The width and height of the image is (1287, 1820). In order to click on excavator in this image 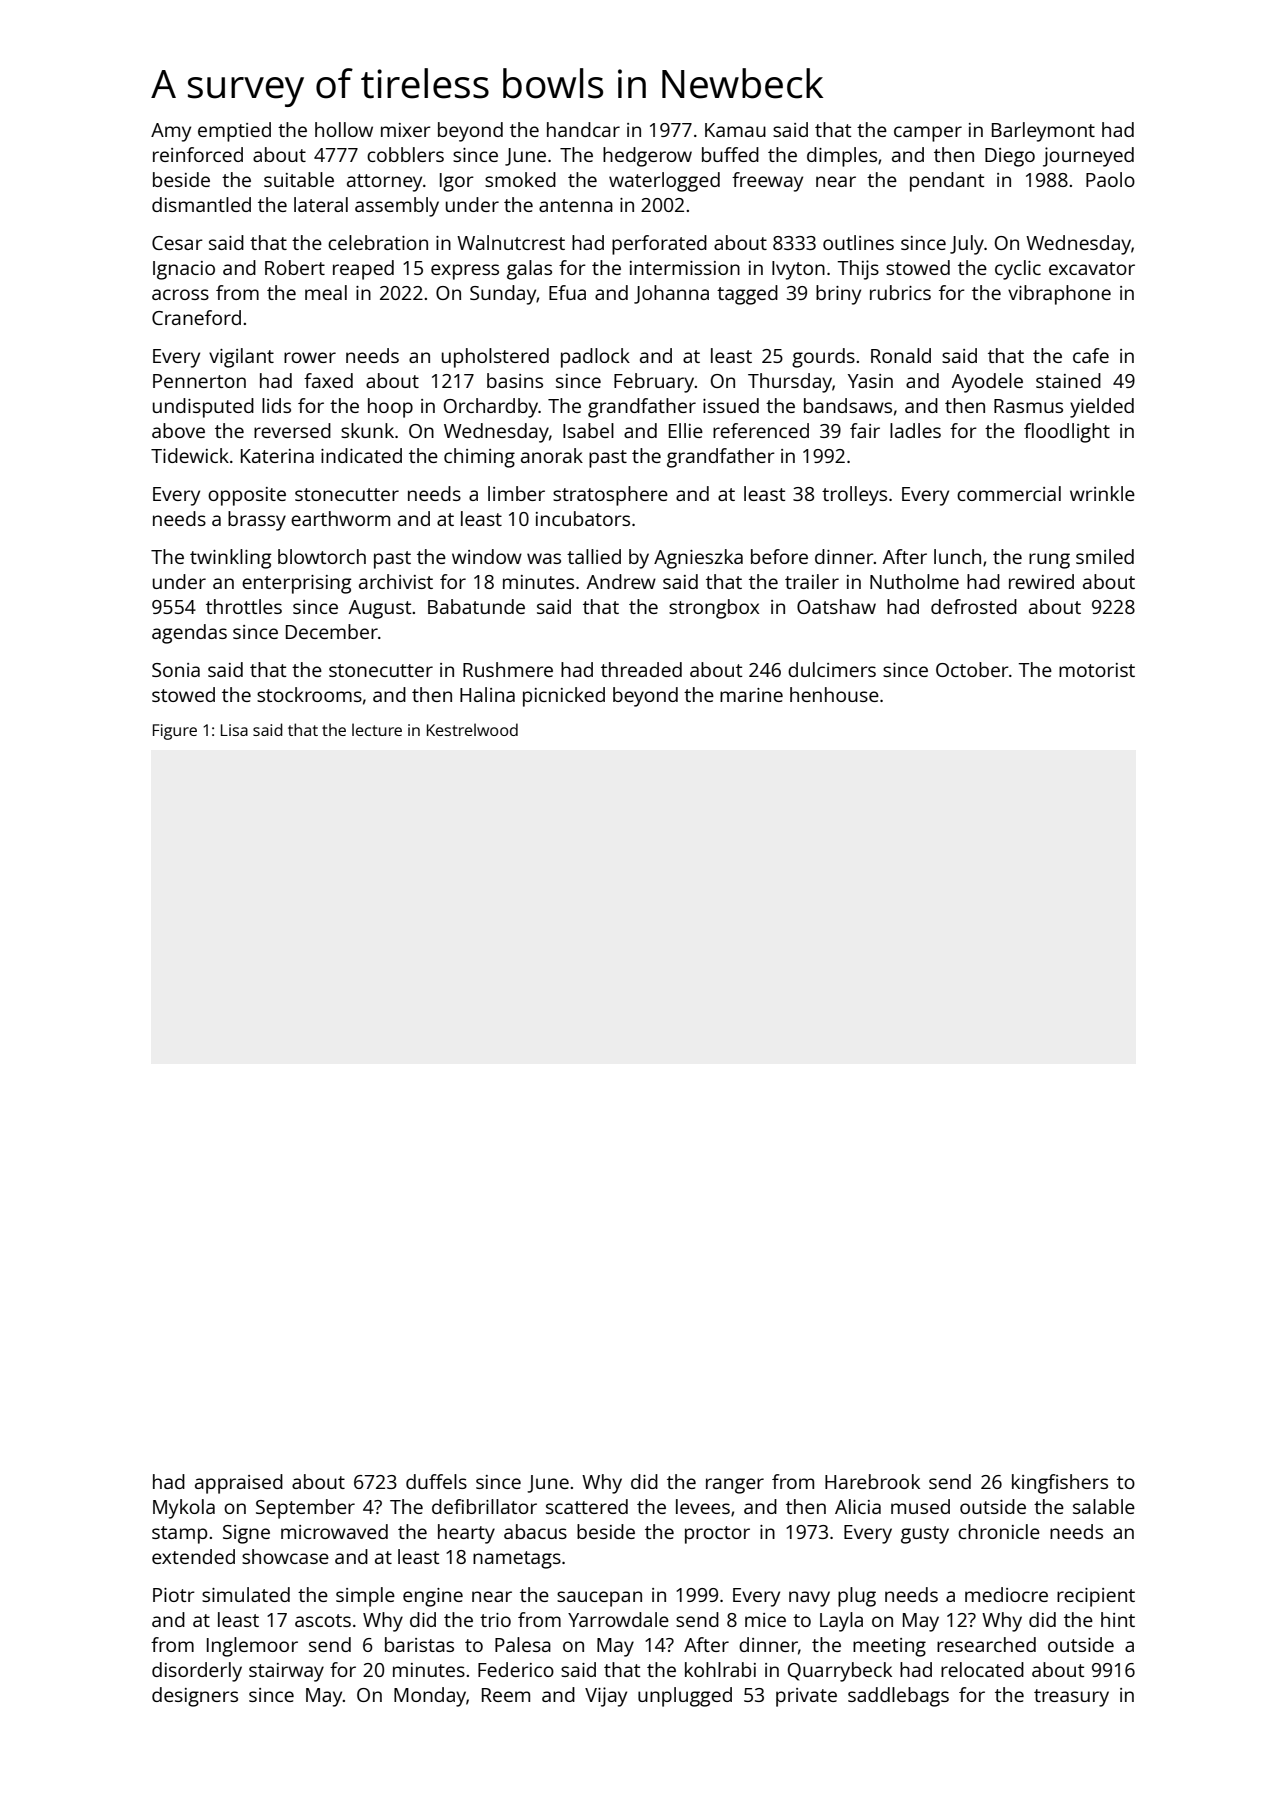, I will do `click(1092, 268)`.
